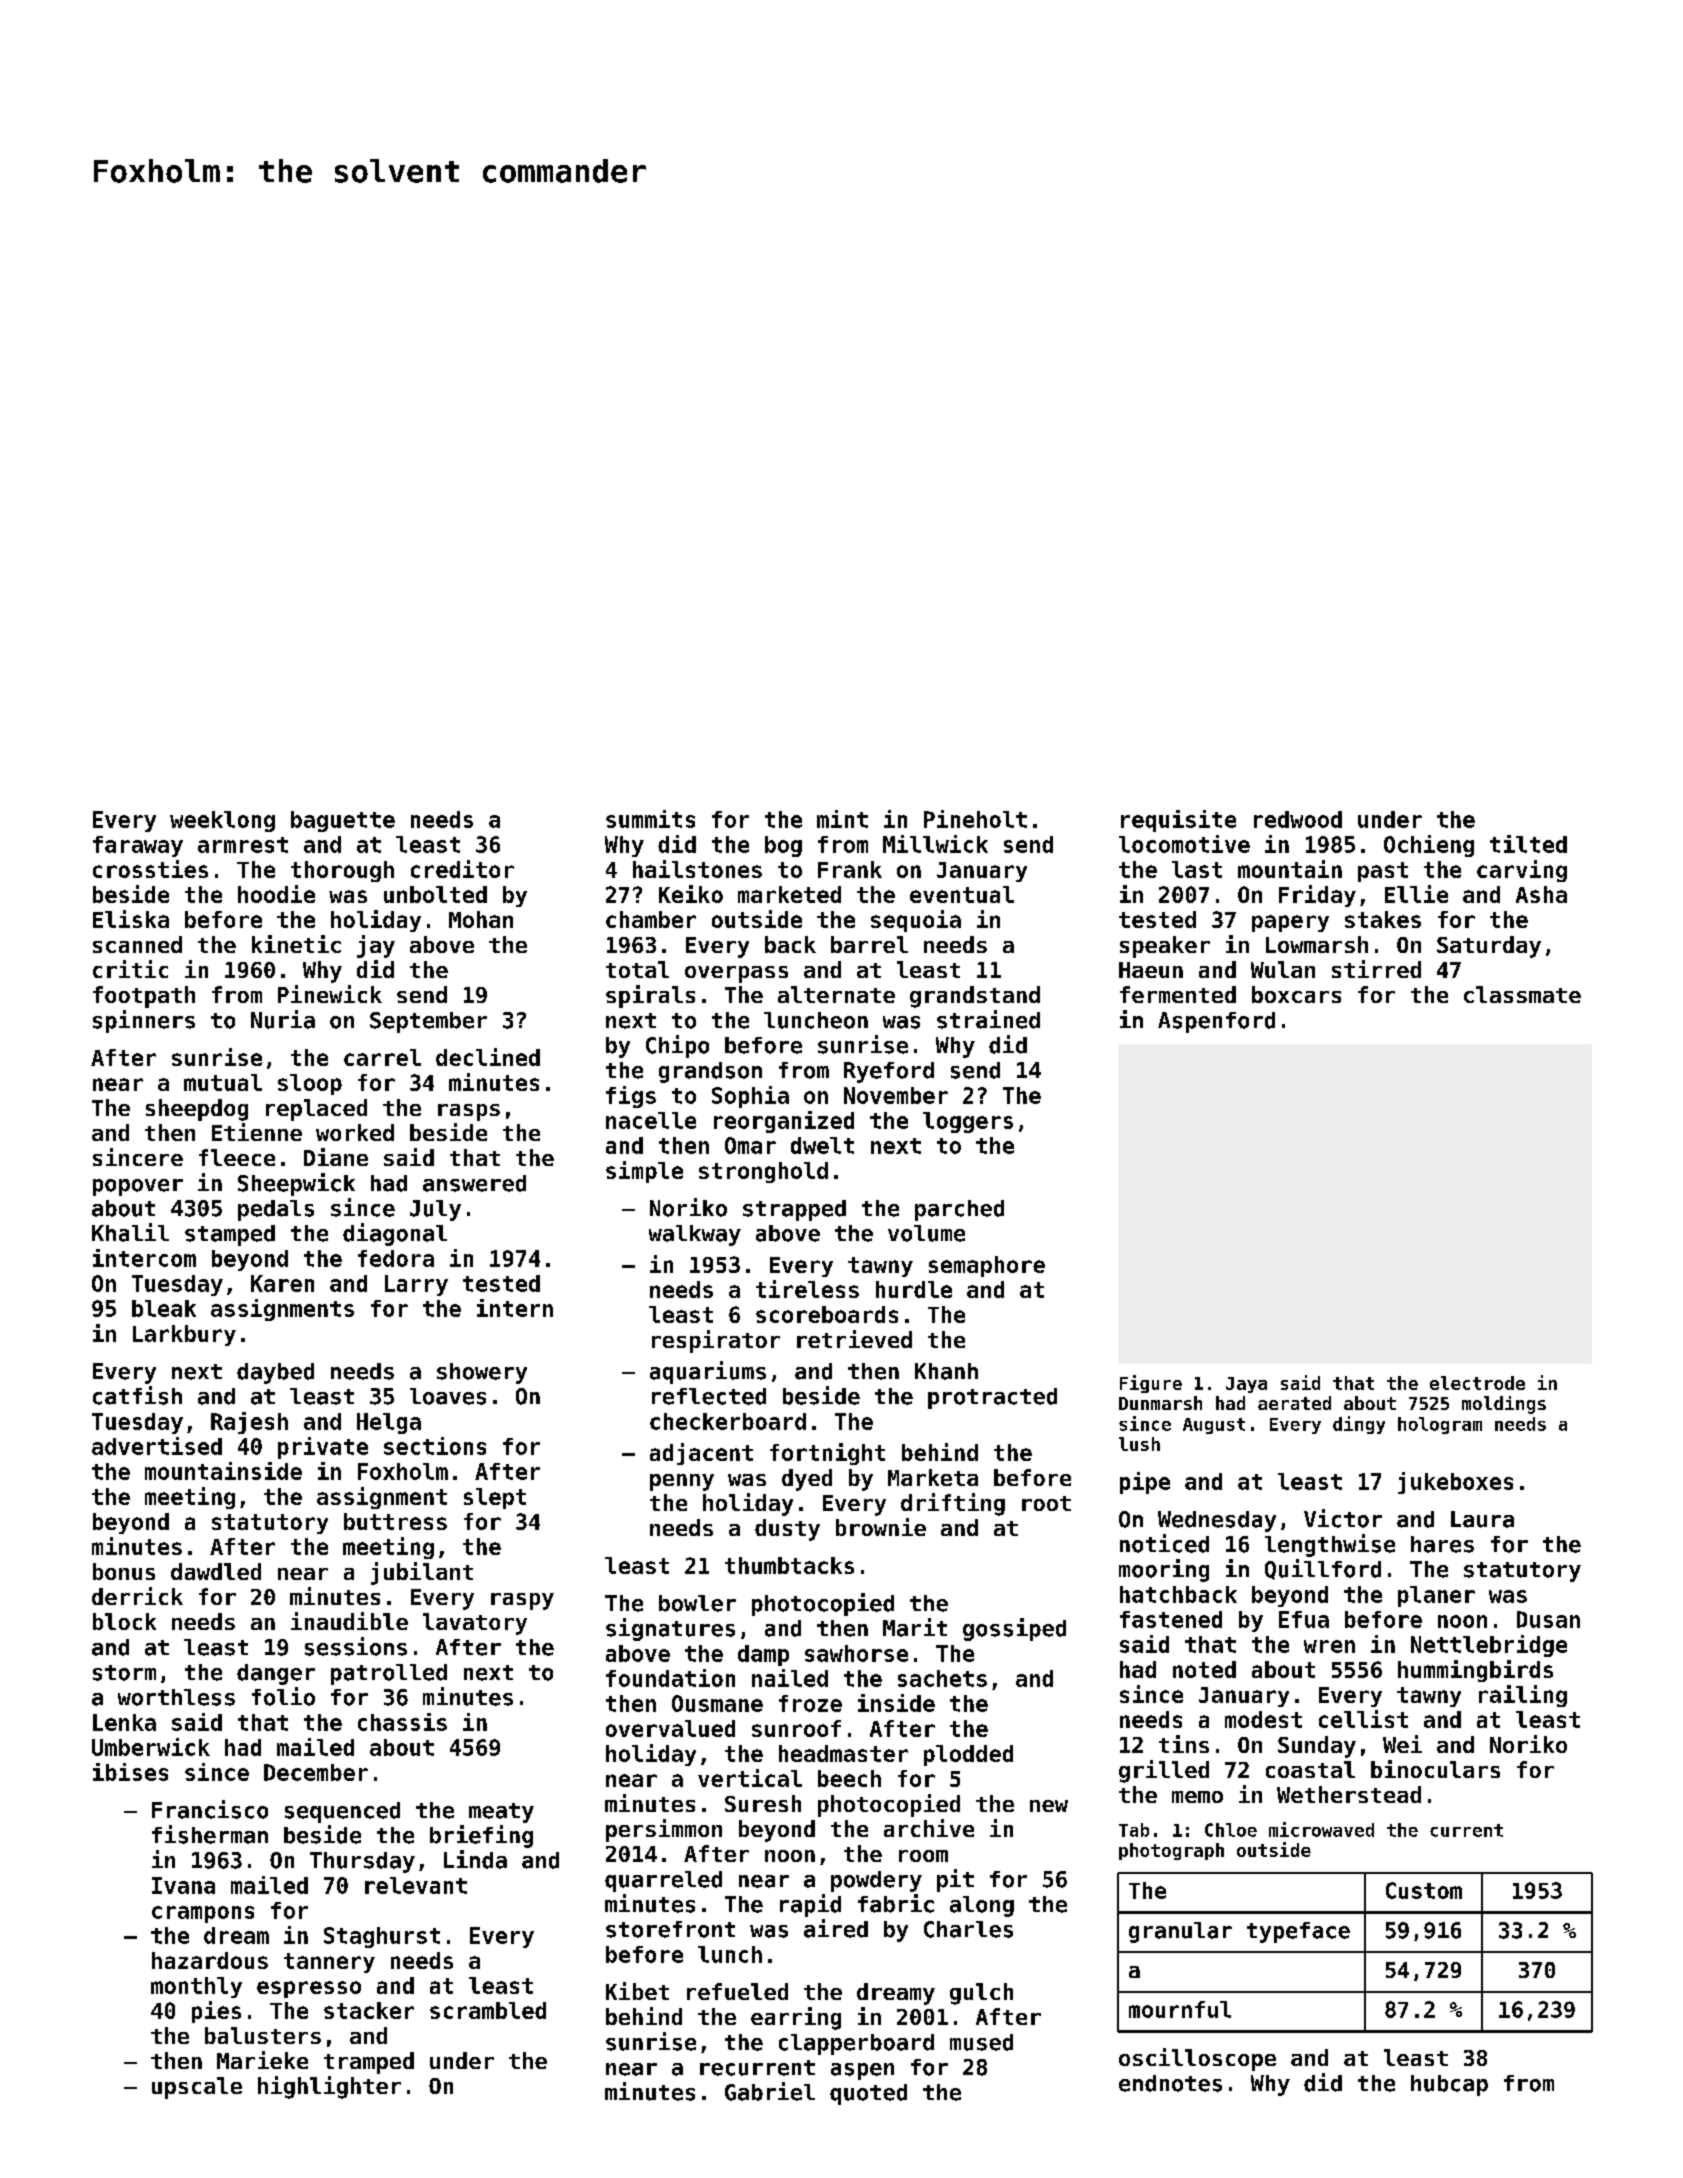 The image size is (1683, 2178). What do you see at coordinates (1217, 1521) in the screenshot?
I see `Wednesday` at bounding box center [1217, 1521].
